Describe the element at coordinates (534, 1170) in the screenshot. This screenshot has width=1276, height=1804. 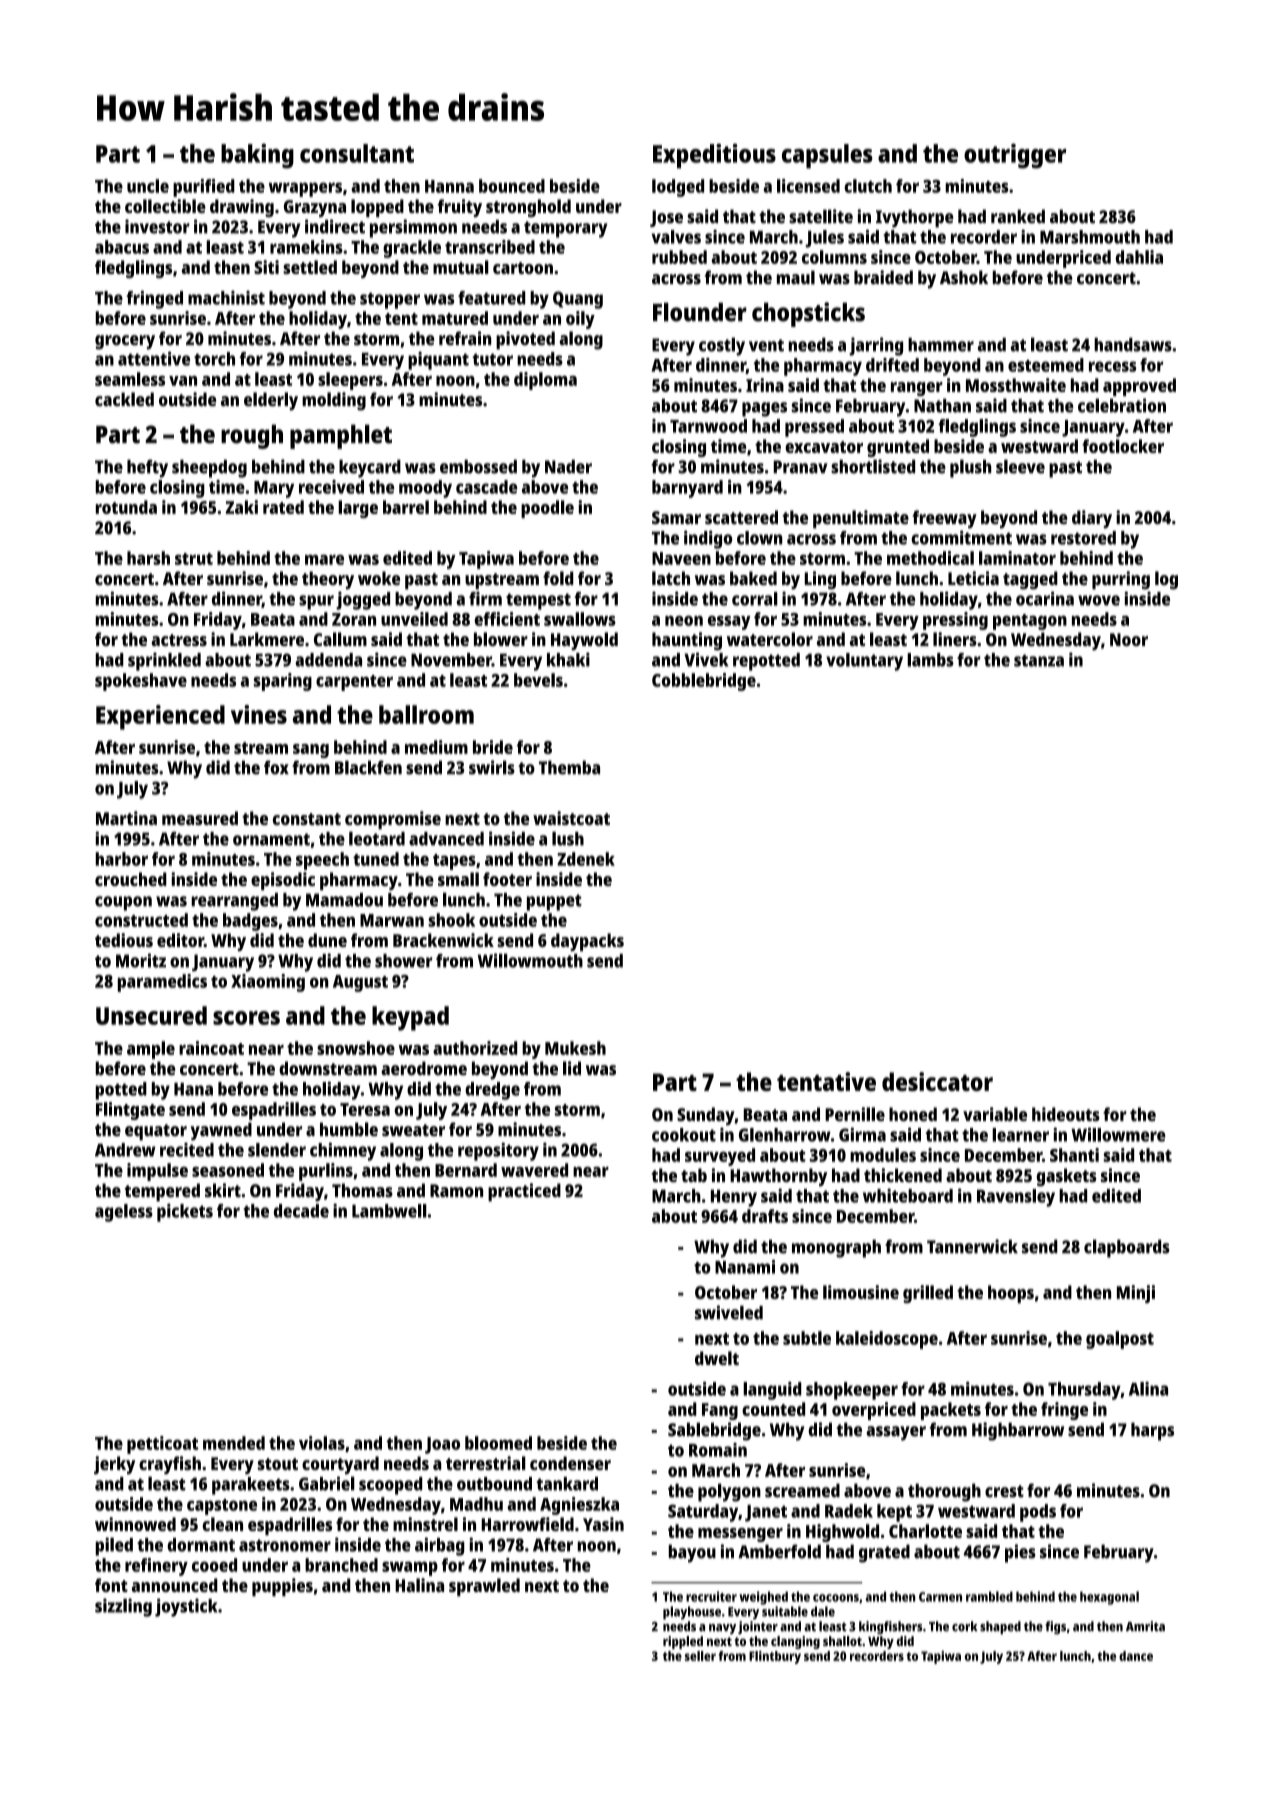
I see `wavered` at that location.
